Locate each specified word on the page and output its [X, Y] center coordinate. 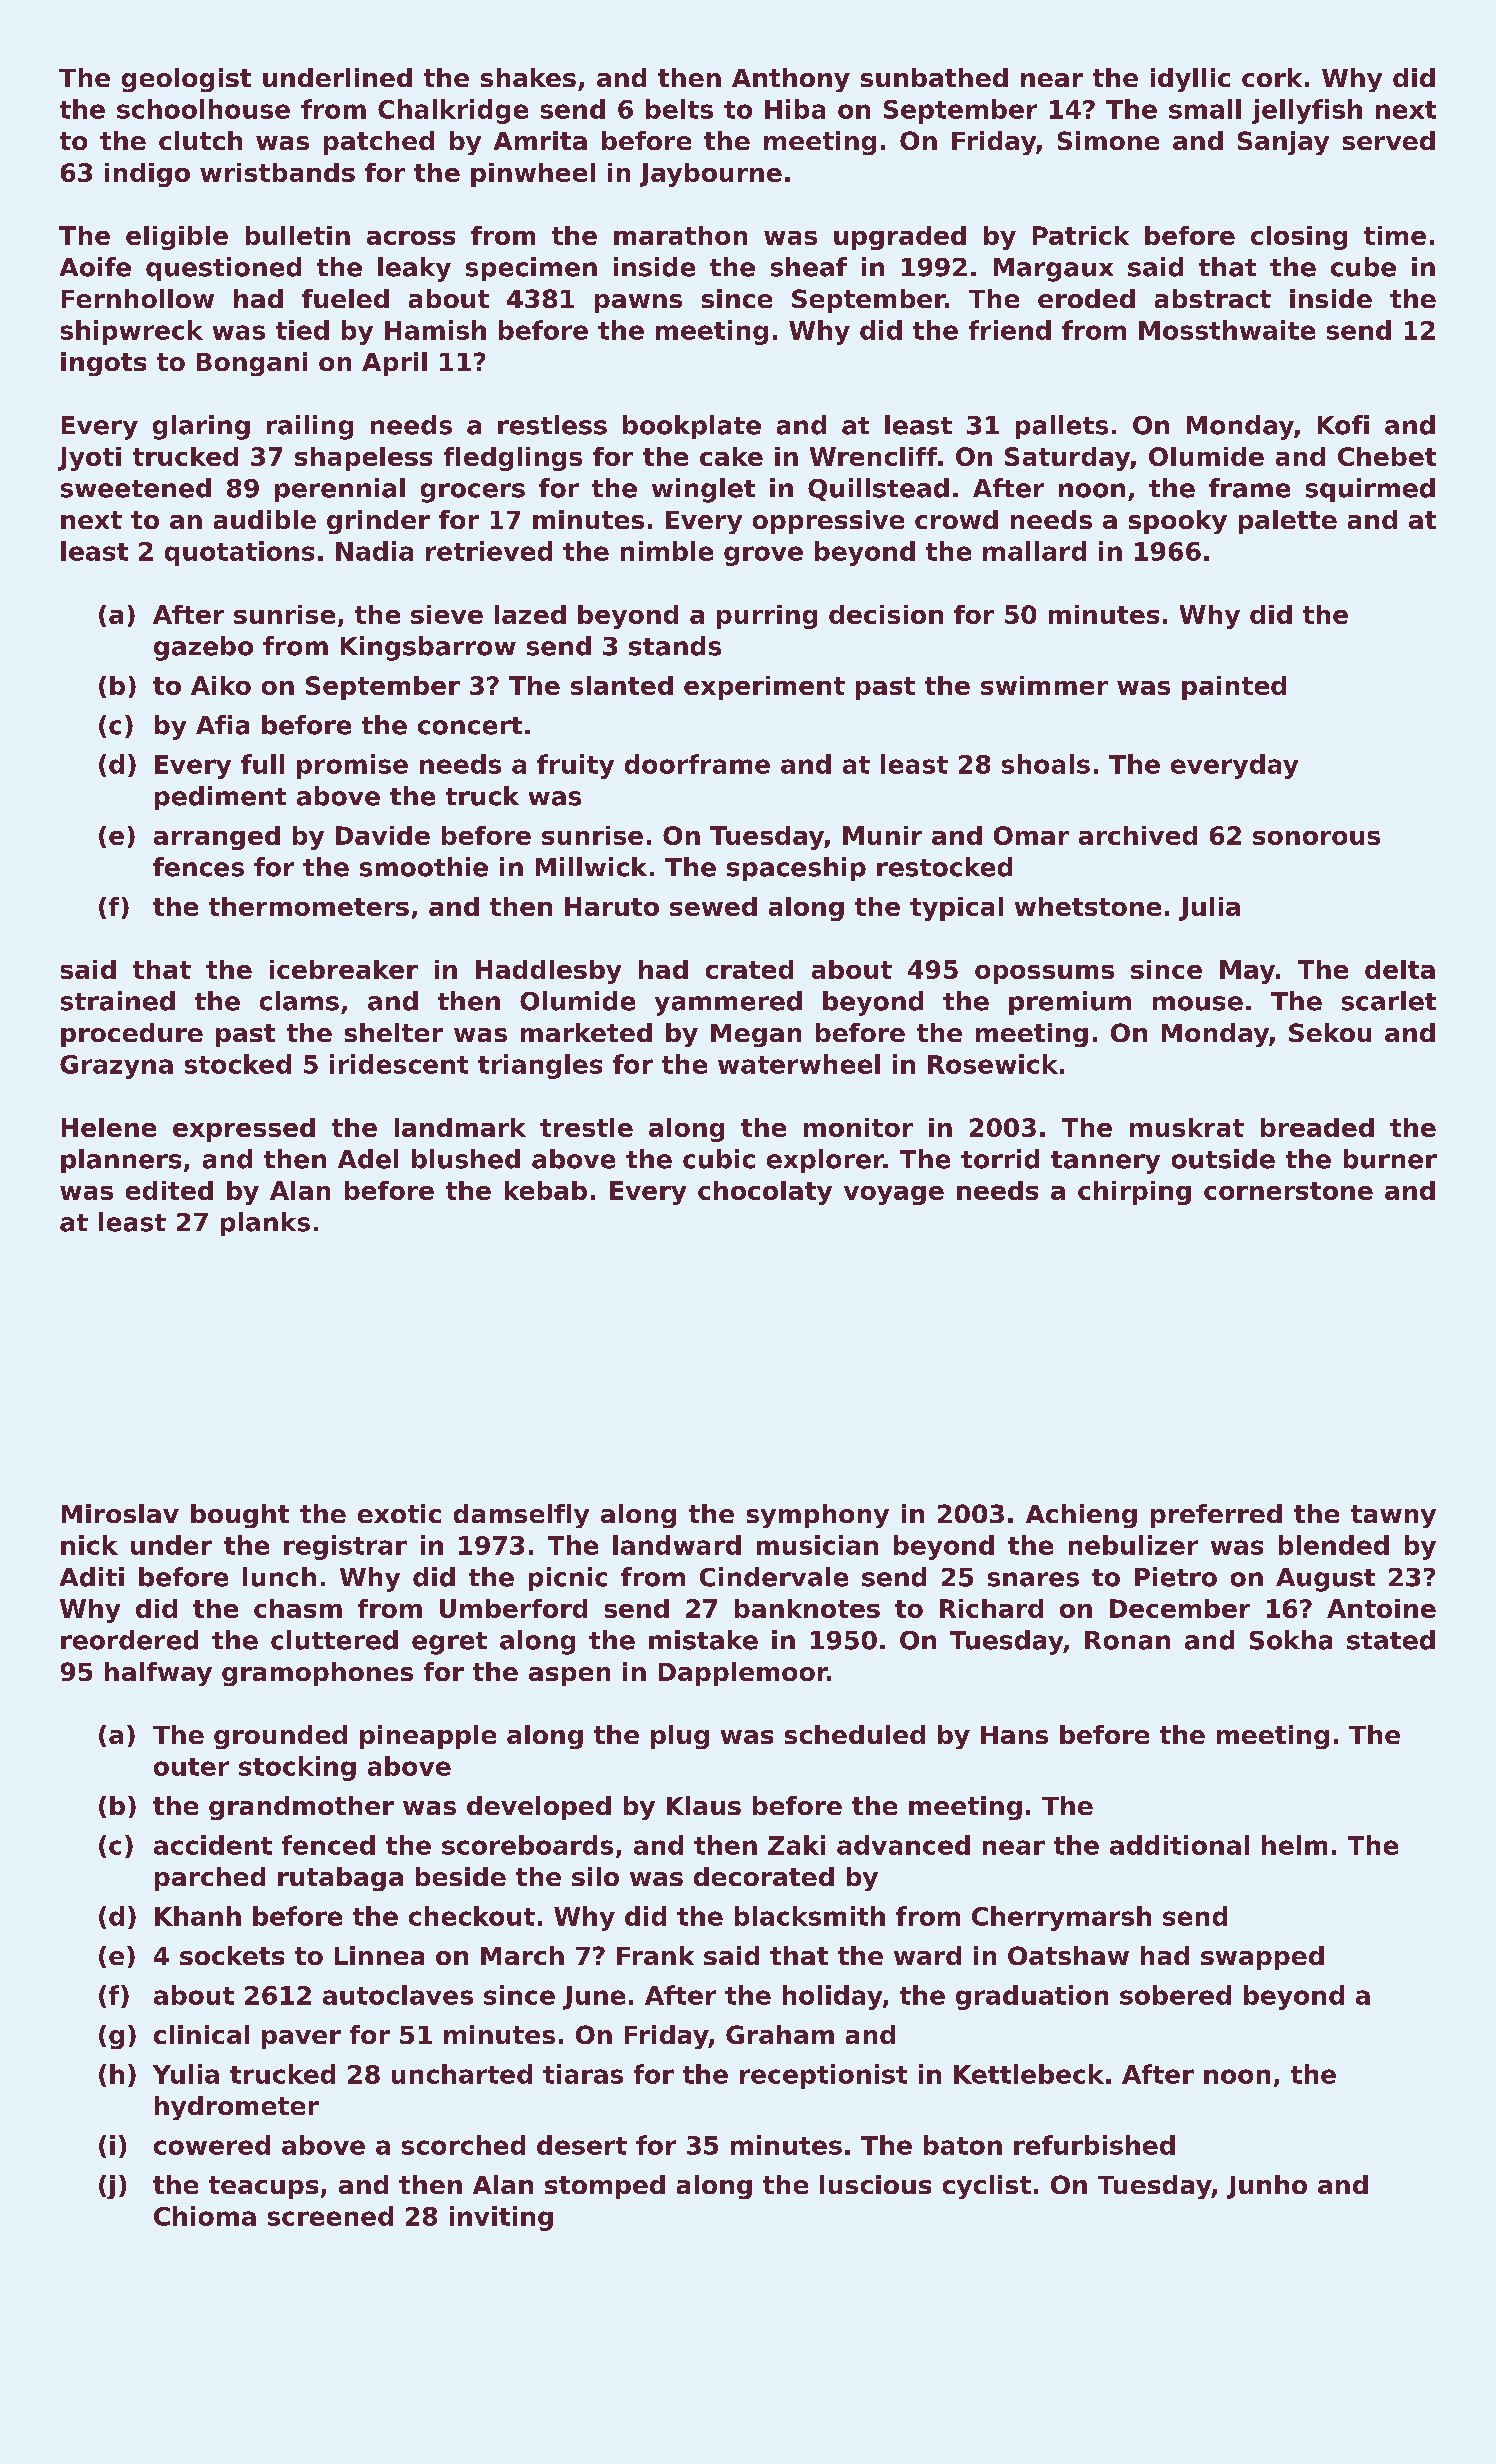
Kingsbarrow [428, 648]
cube [1363, 267]
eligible [177, 238]
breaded [1317, 1127]
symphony [818, 1516]
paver [301, 2039]
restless [552, 425]
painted [1234, 688]
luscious [875, 2184]
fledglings [513, 459]
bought [240, 1516]
